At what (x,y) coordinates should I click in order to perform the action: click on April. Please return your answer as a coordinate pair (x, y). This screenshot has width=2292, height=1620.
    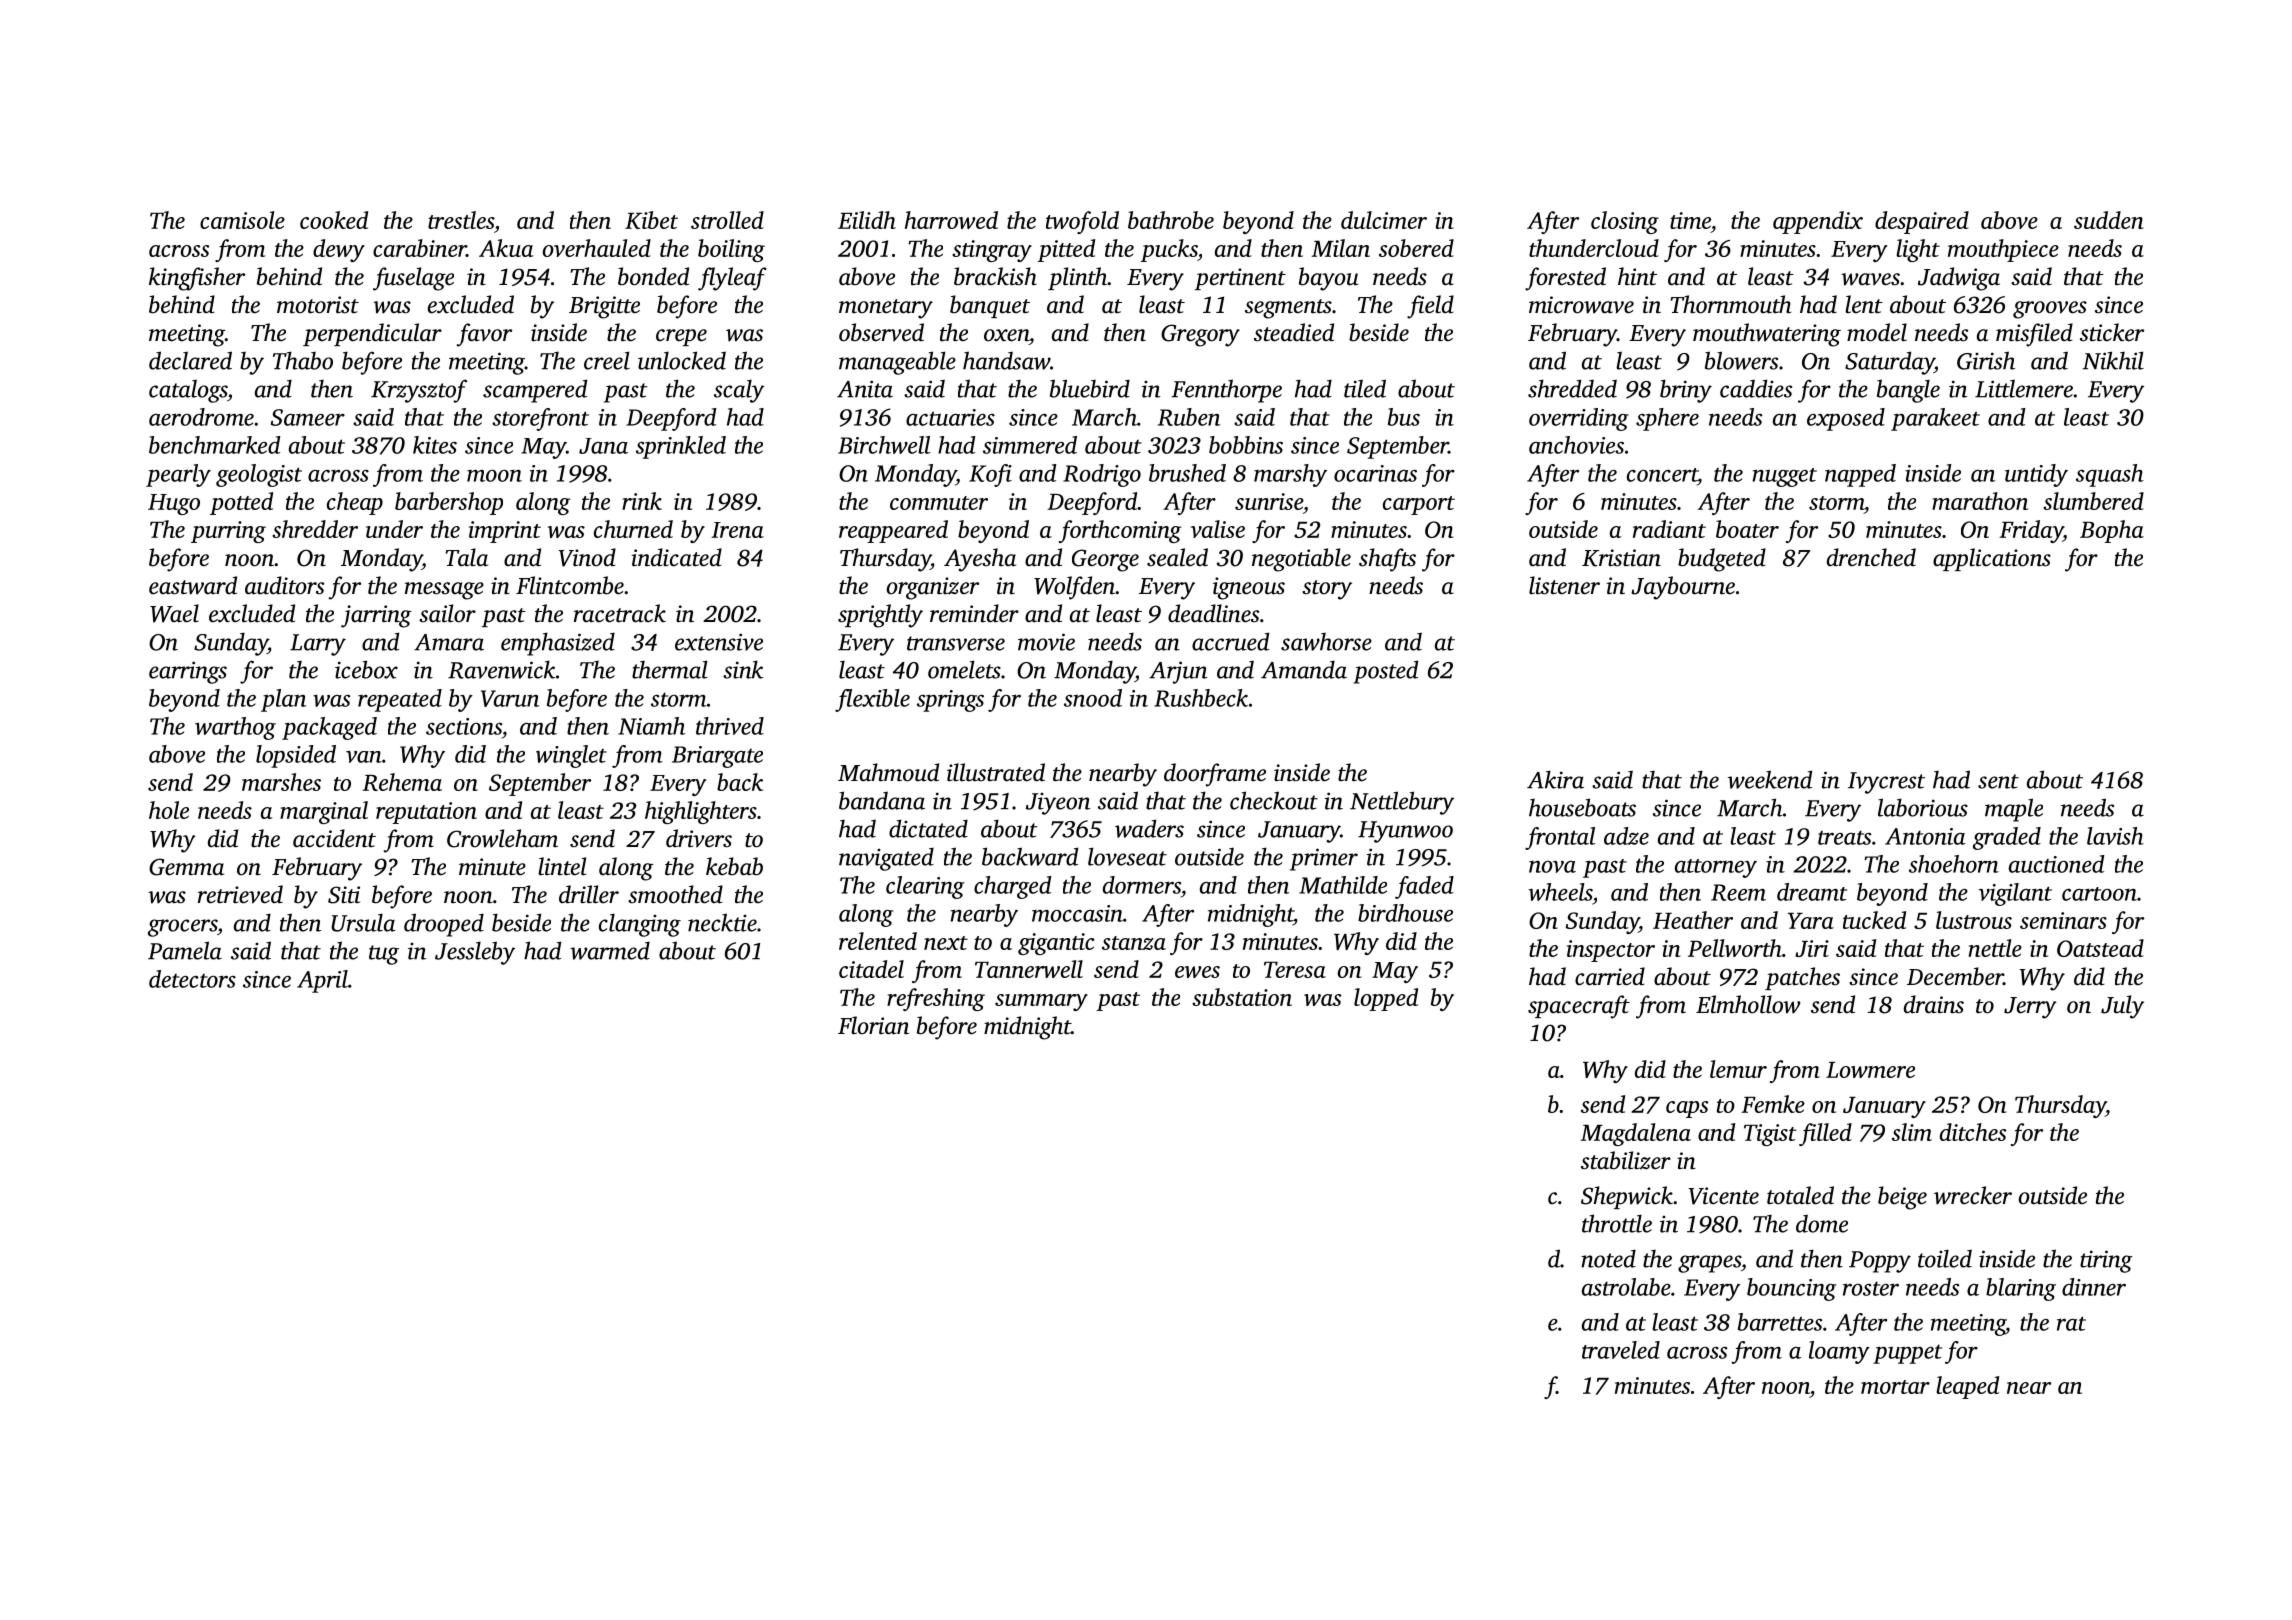
    Looking at the image, I should click on (322, 981).
